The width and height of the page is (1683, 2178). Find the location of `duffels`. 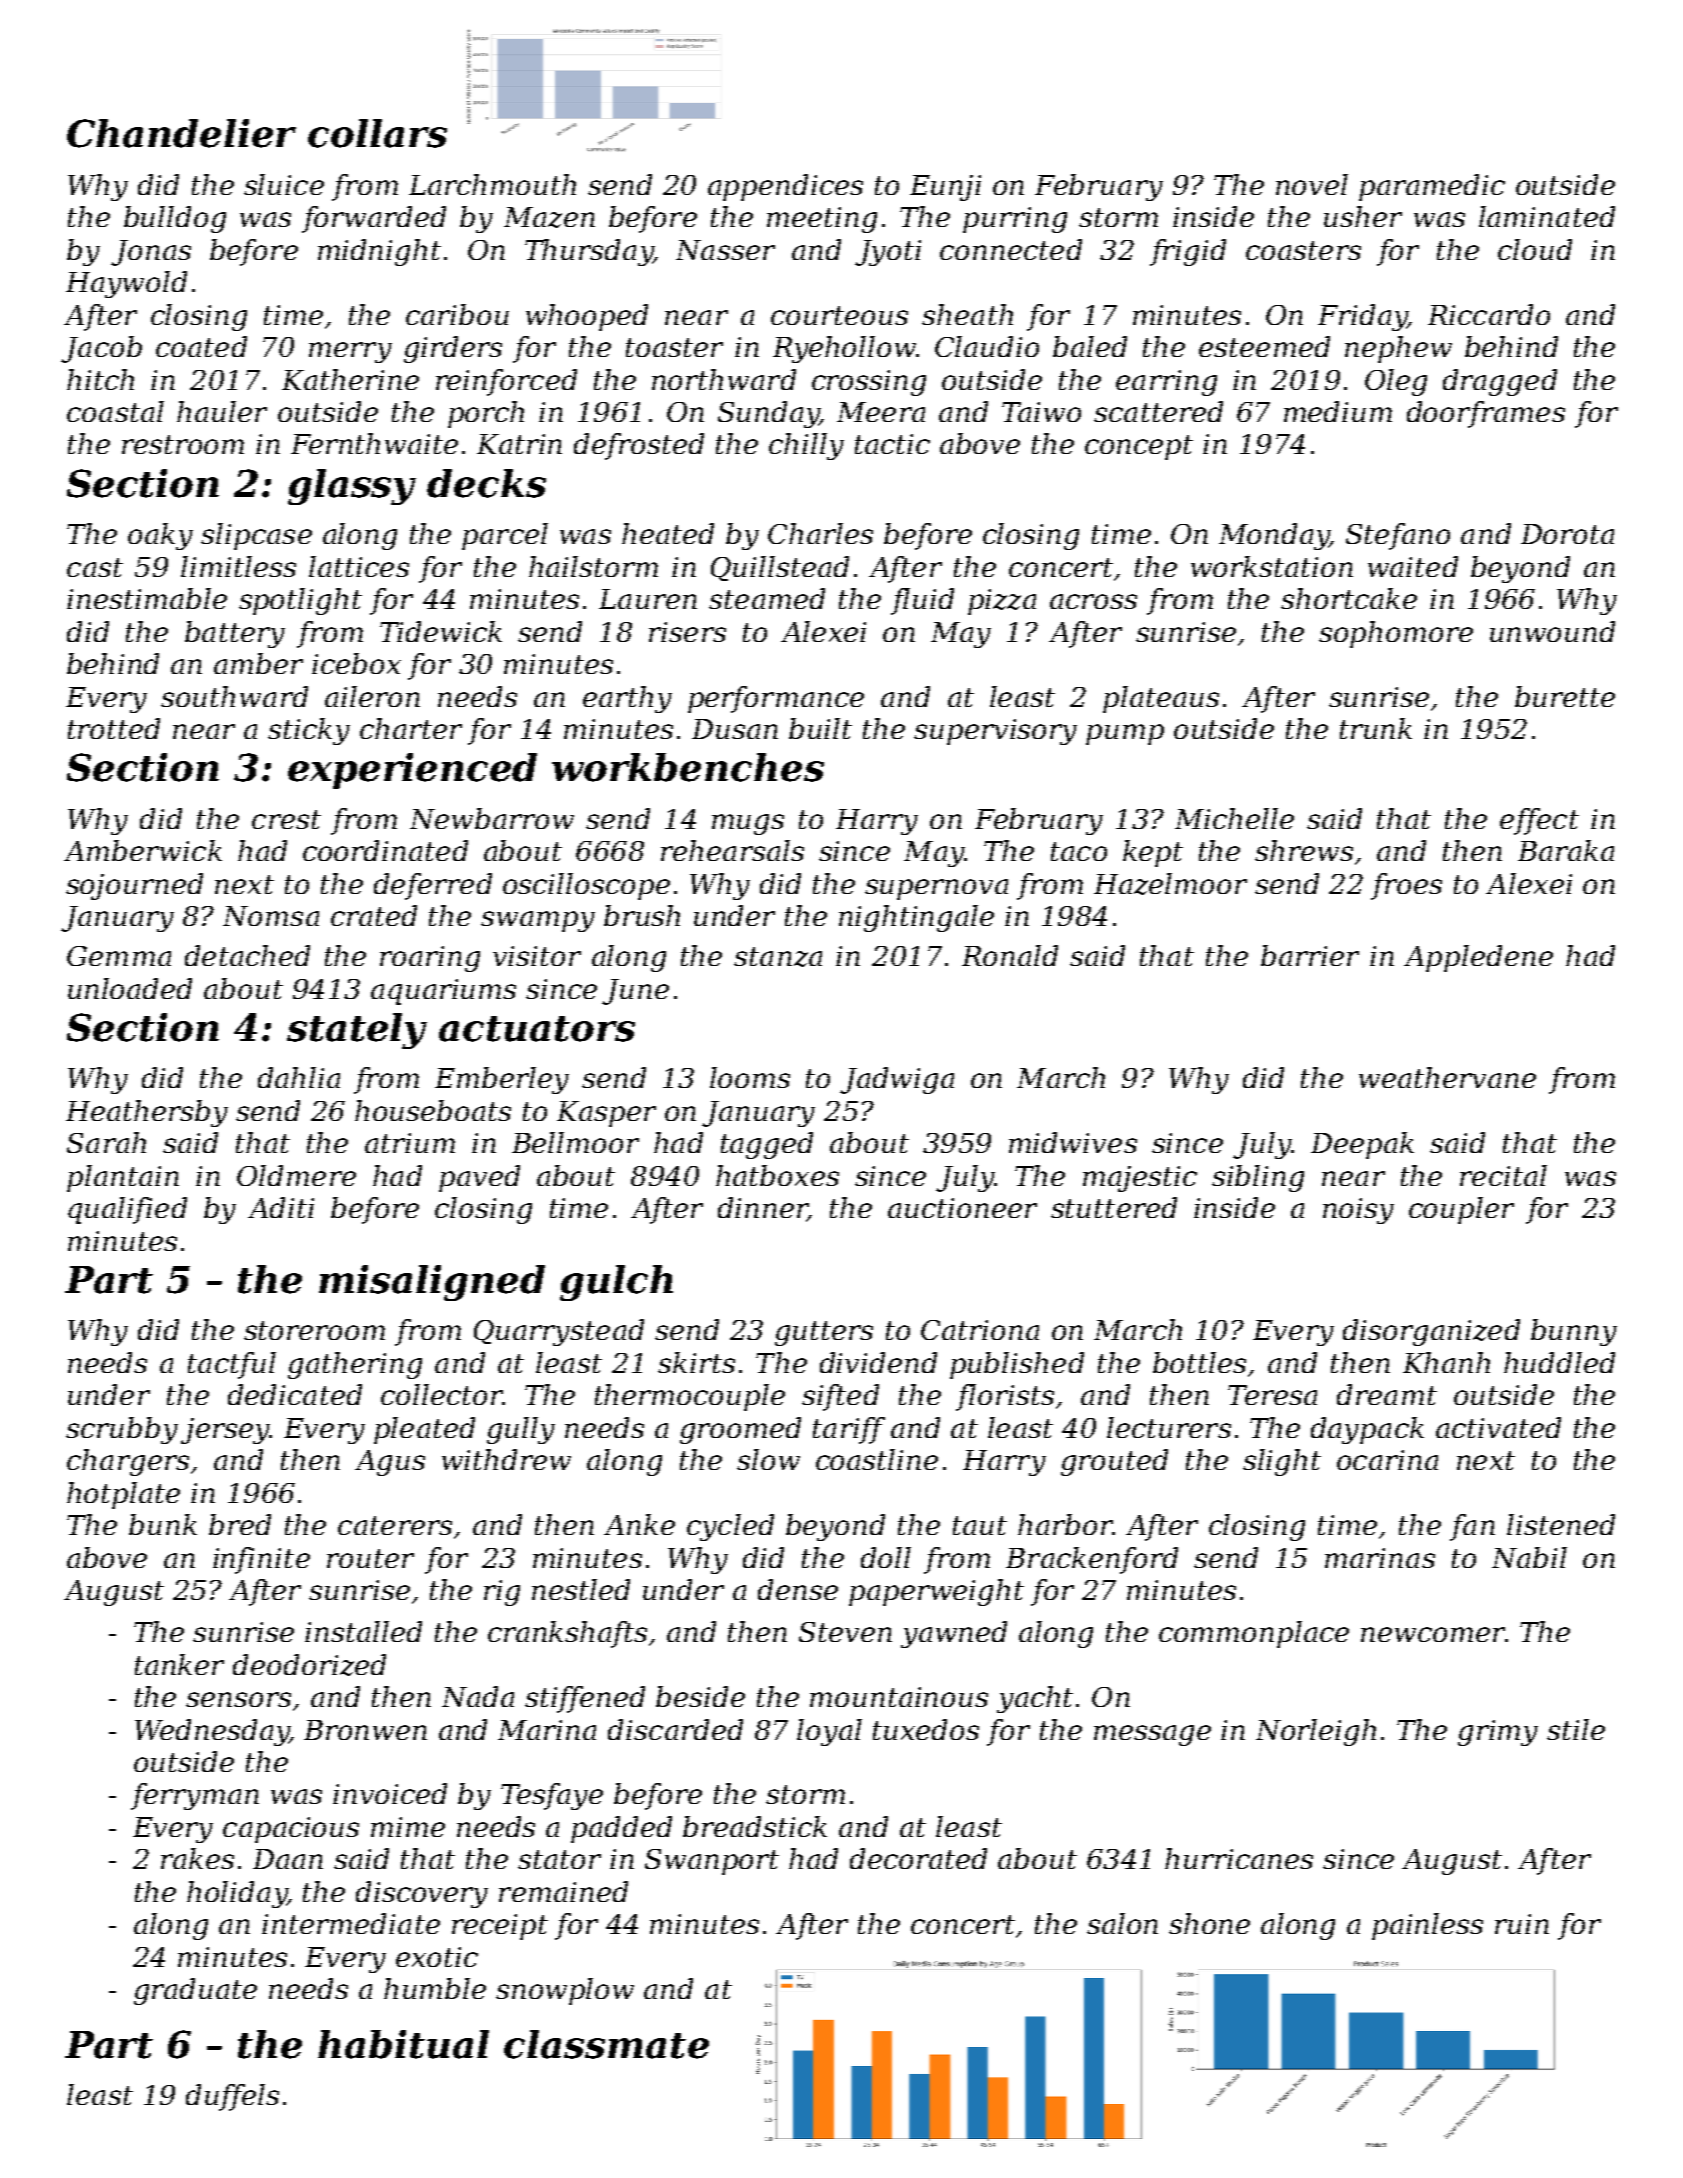

duffels is located at coordinates (232, 2097).
